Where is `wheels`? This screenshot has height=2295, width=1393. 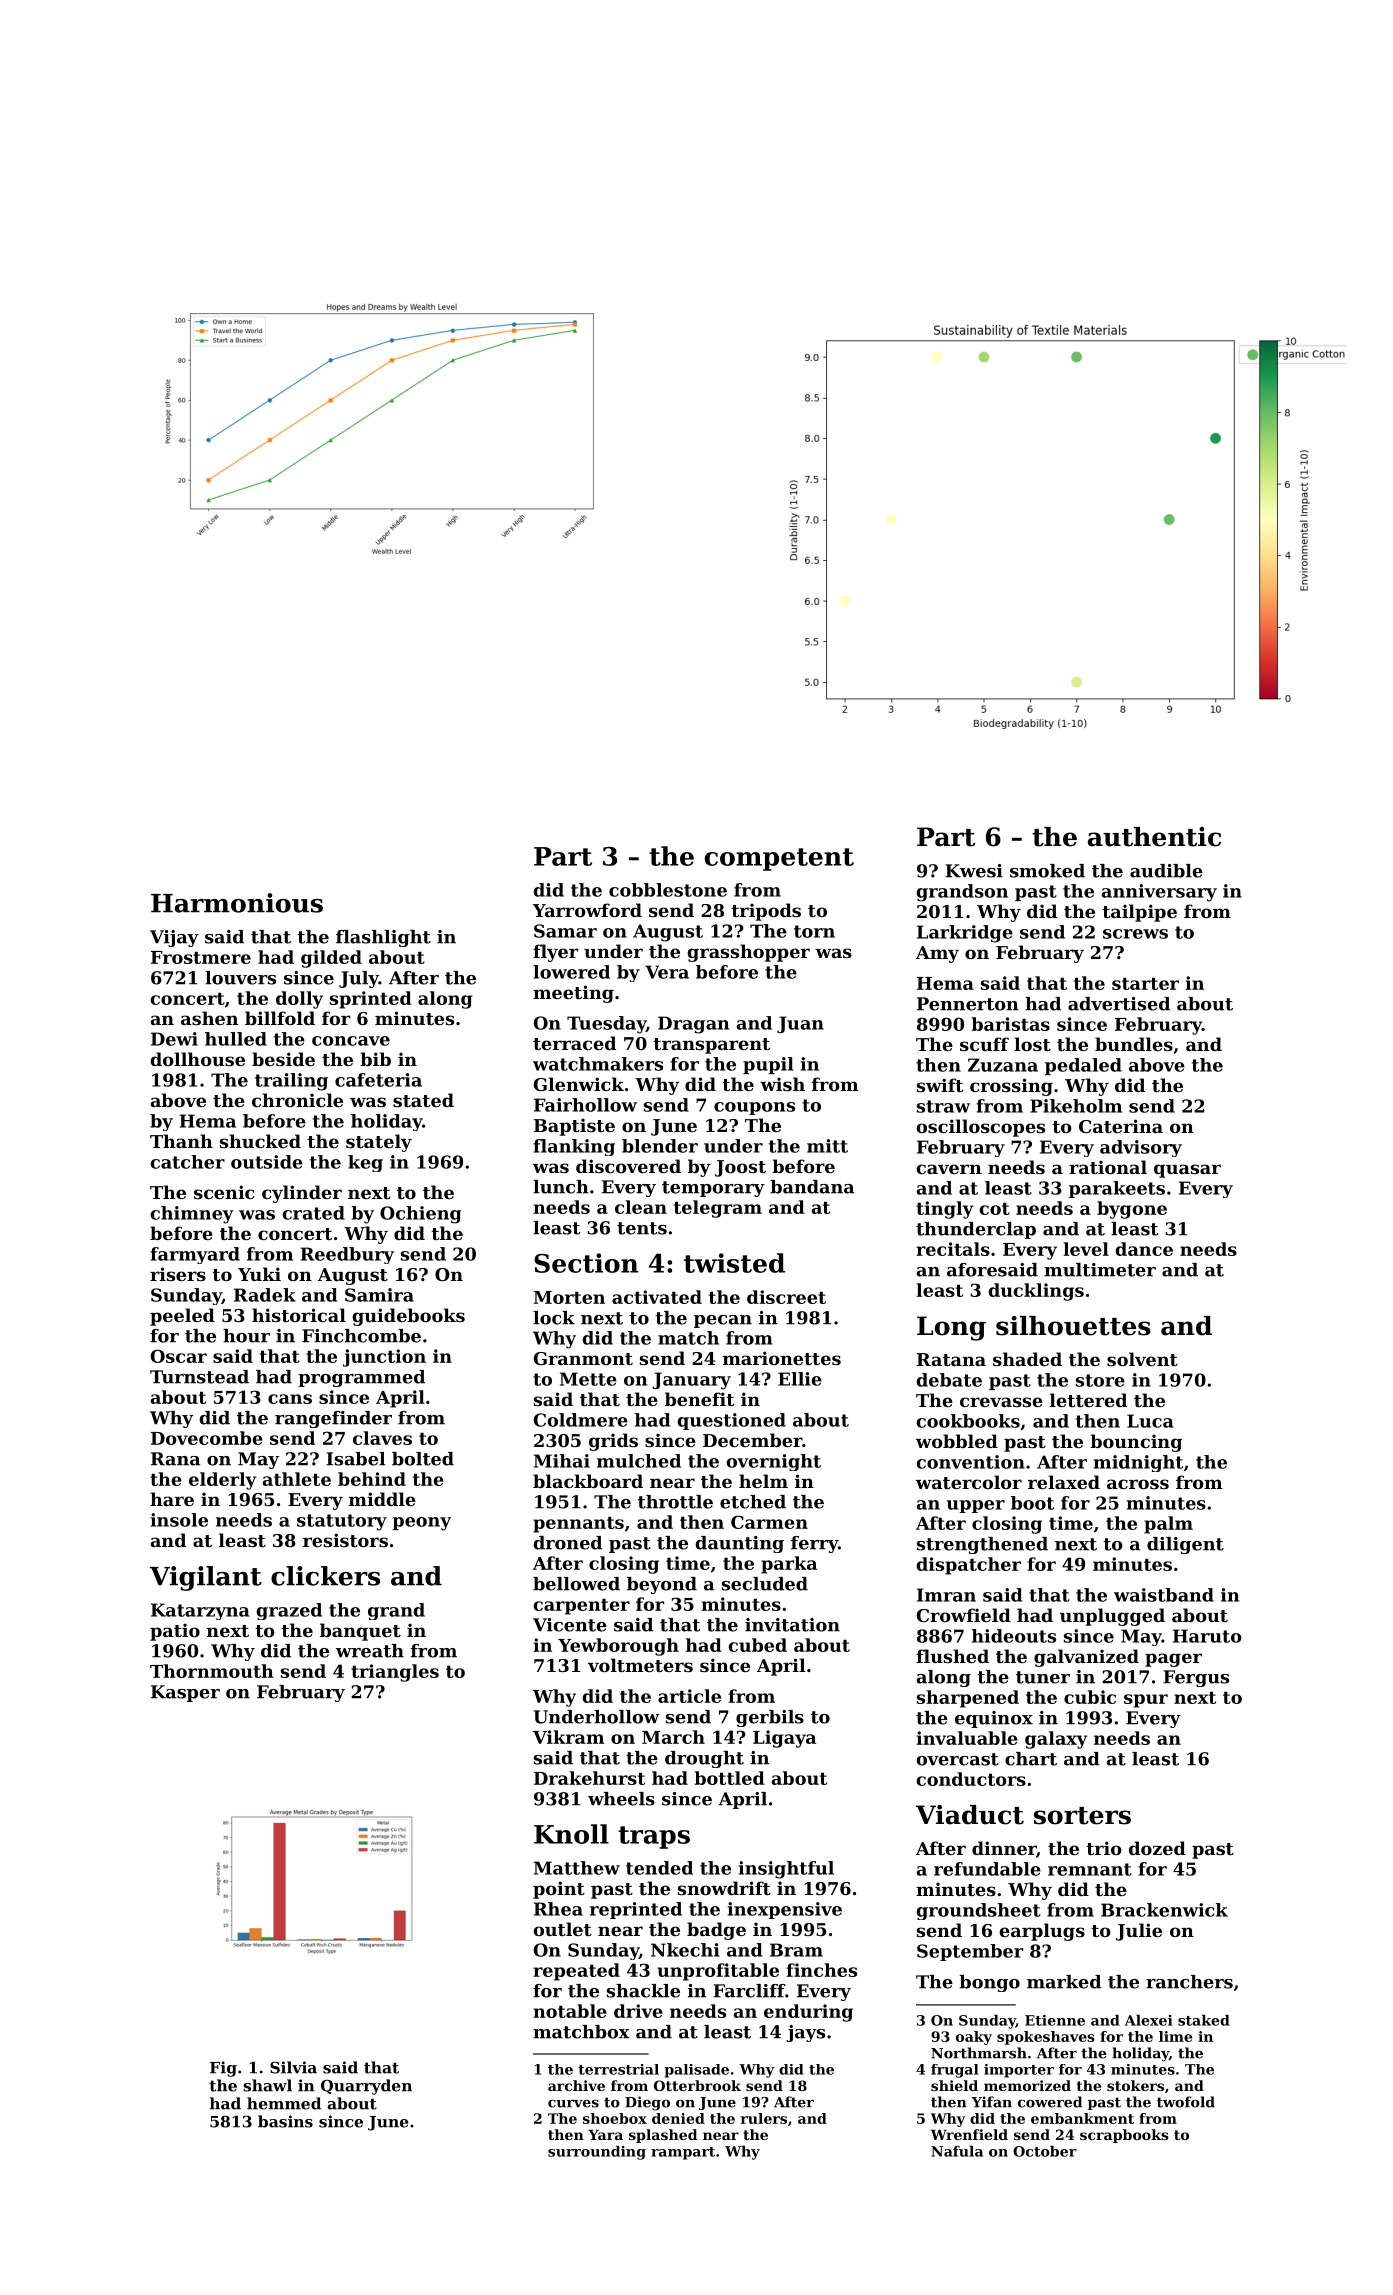
wheels is located at coordinates (621, 1799).
